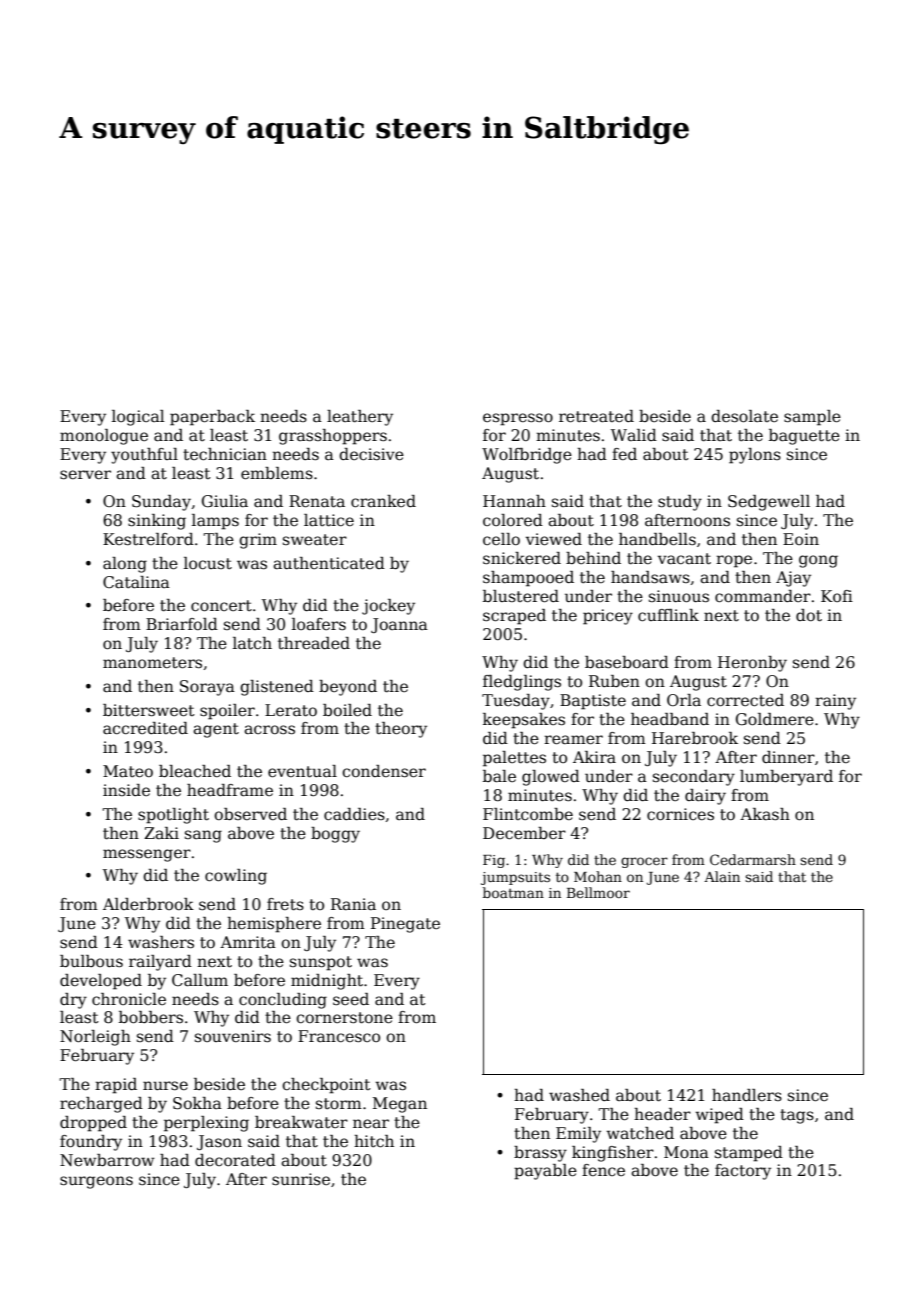  Describe the element at coordinates (627, 662) in the screenshot. I see `baseboard` at that location.
